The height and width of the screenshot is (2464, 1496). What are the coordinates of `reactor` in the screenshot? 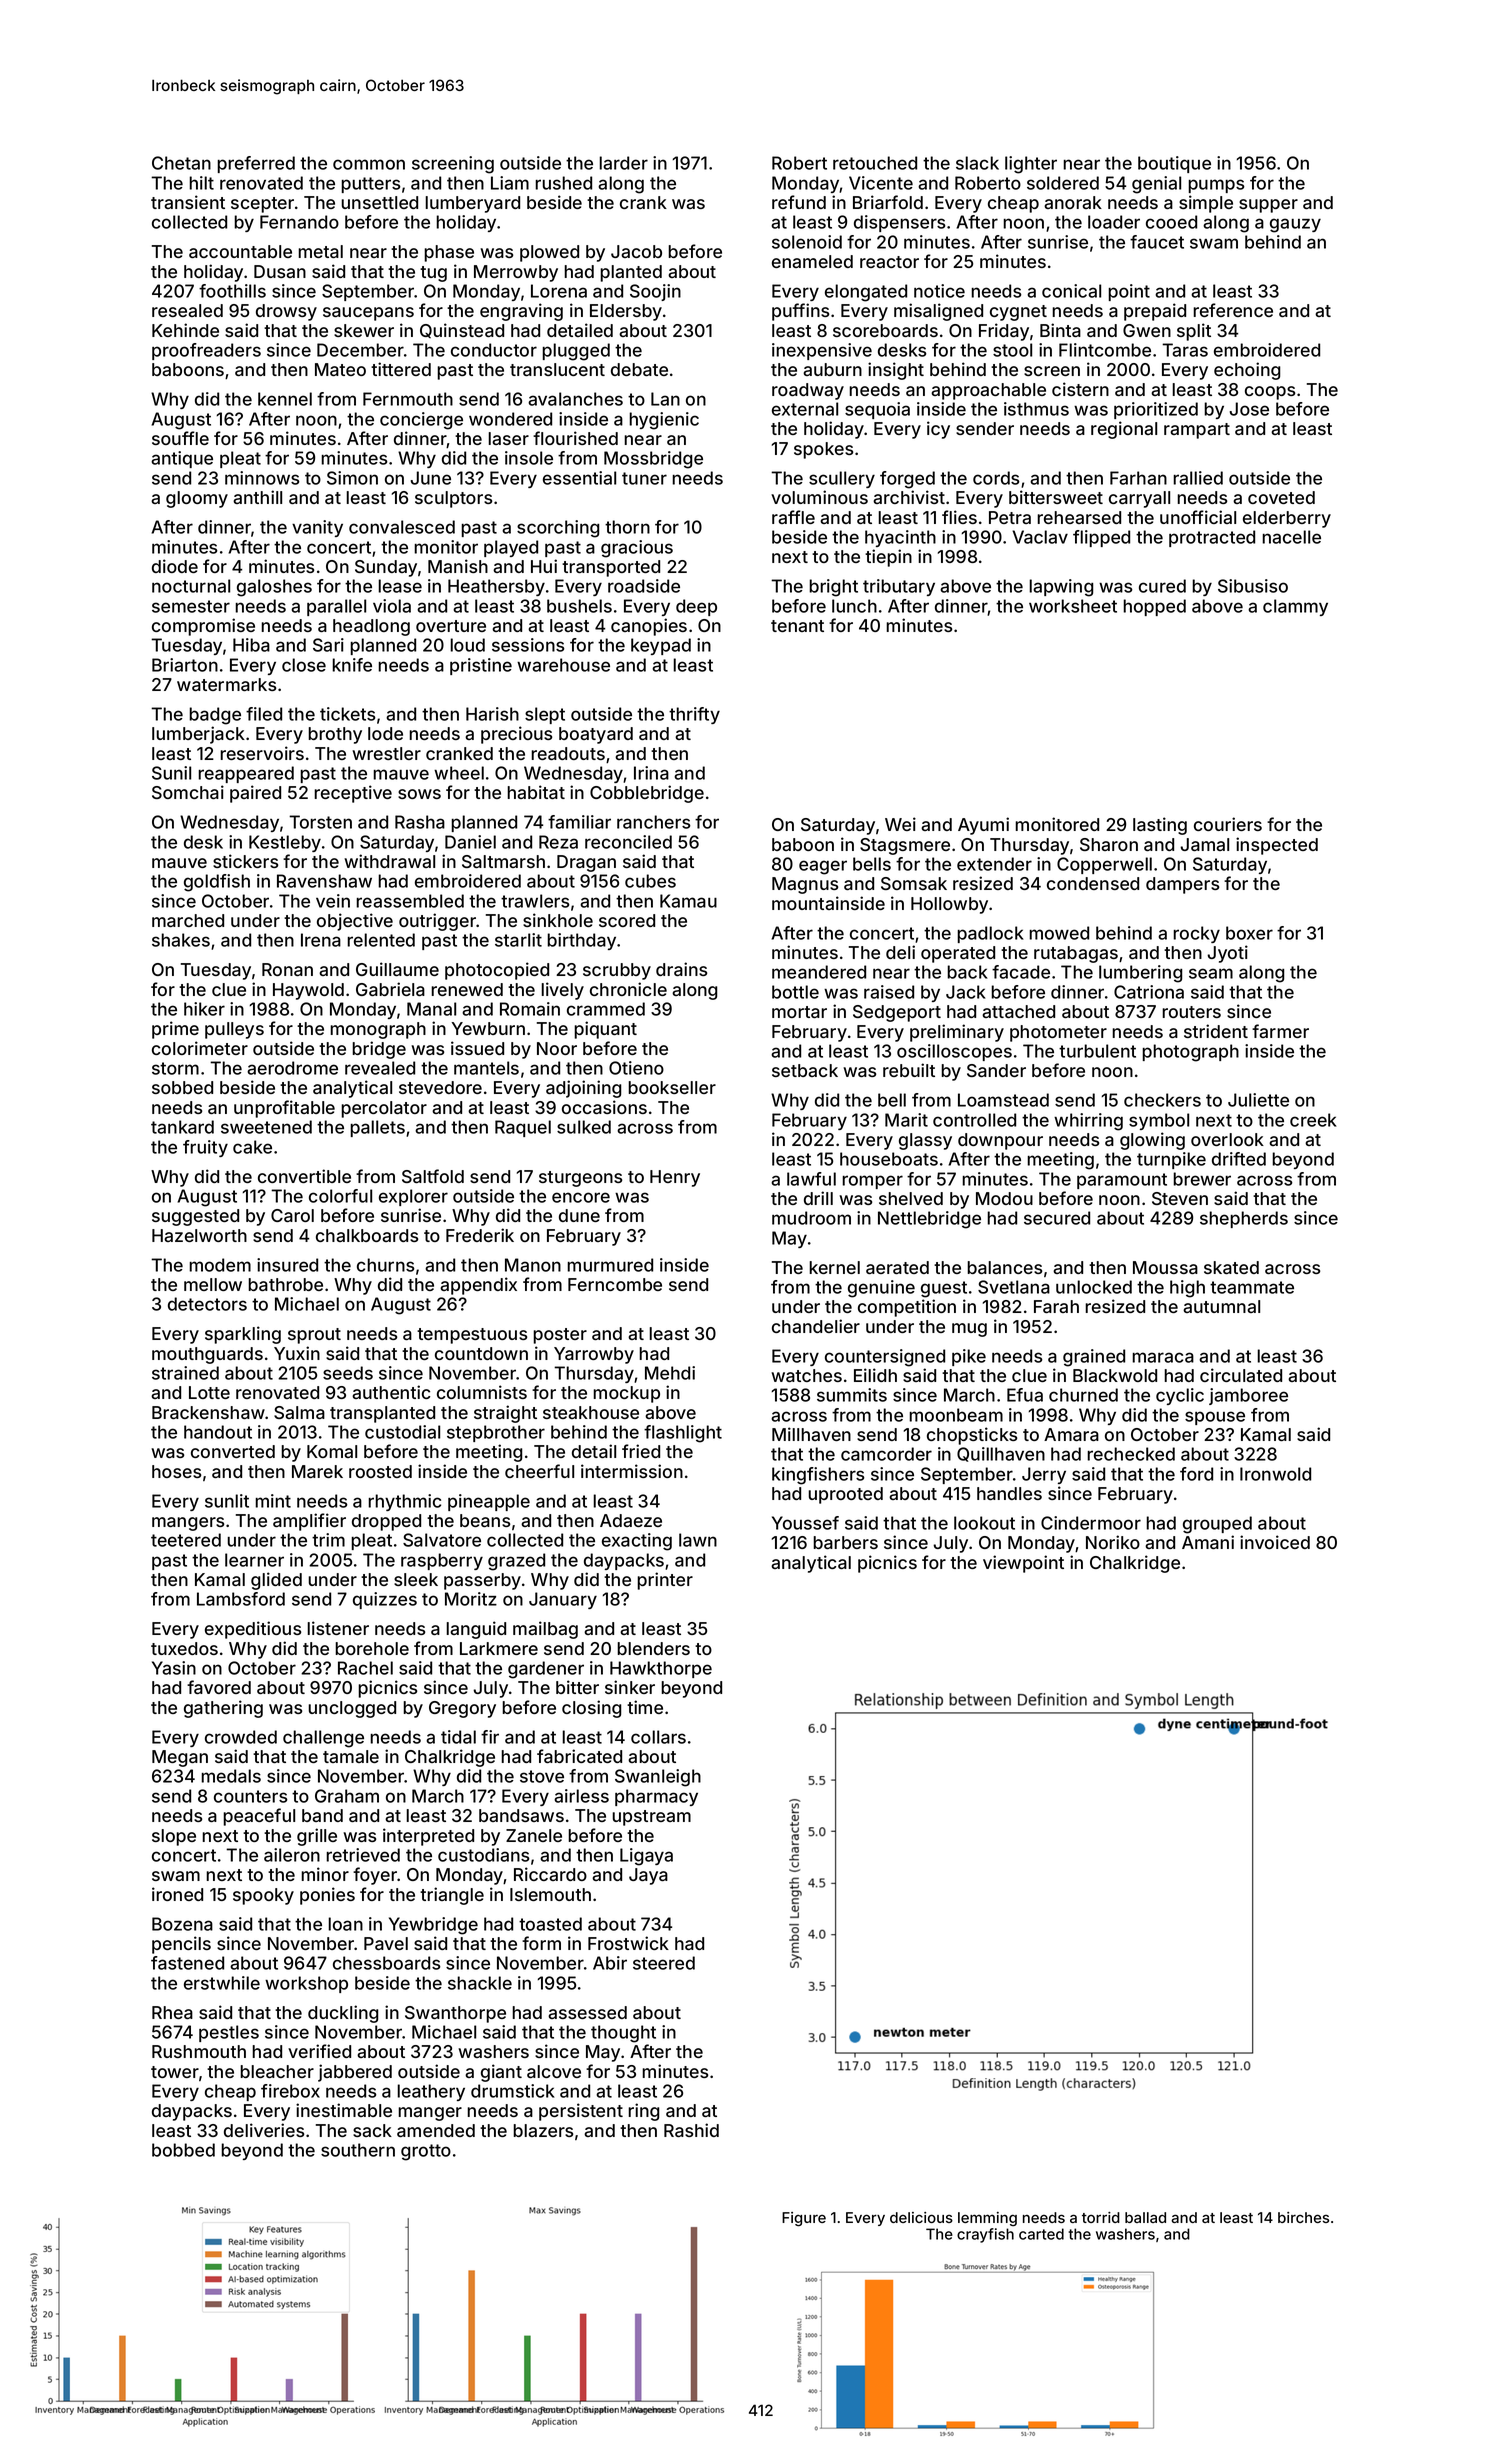 It's located at (889, 262).
